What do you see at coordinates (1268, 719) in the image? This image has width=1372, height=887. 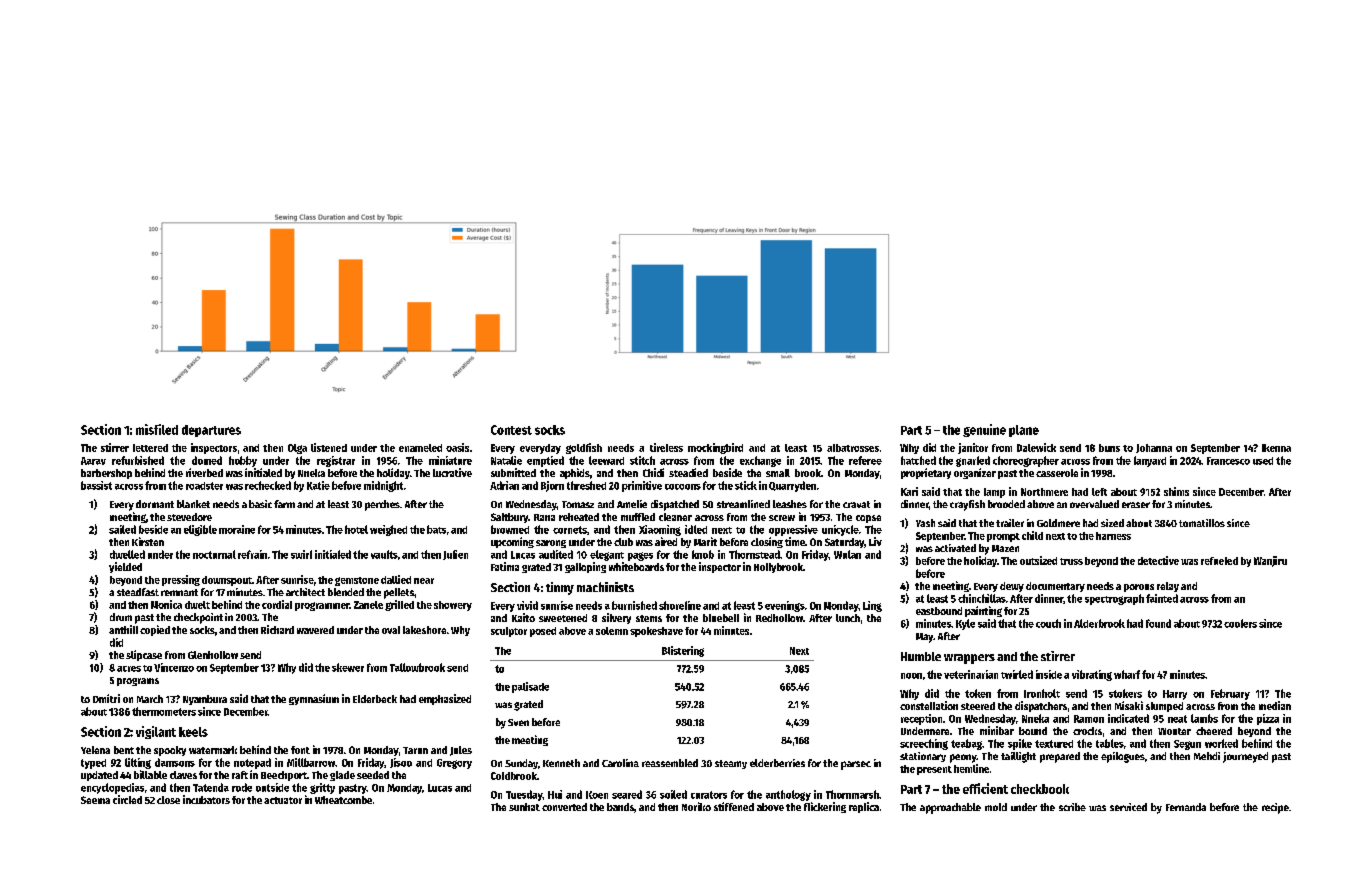 I see `pizza` at bounding box center [1268, 719].
